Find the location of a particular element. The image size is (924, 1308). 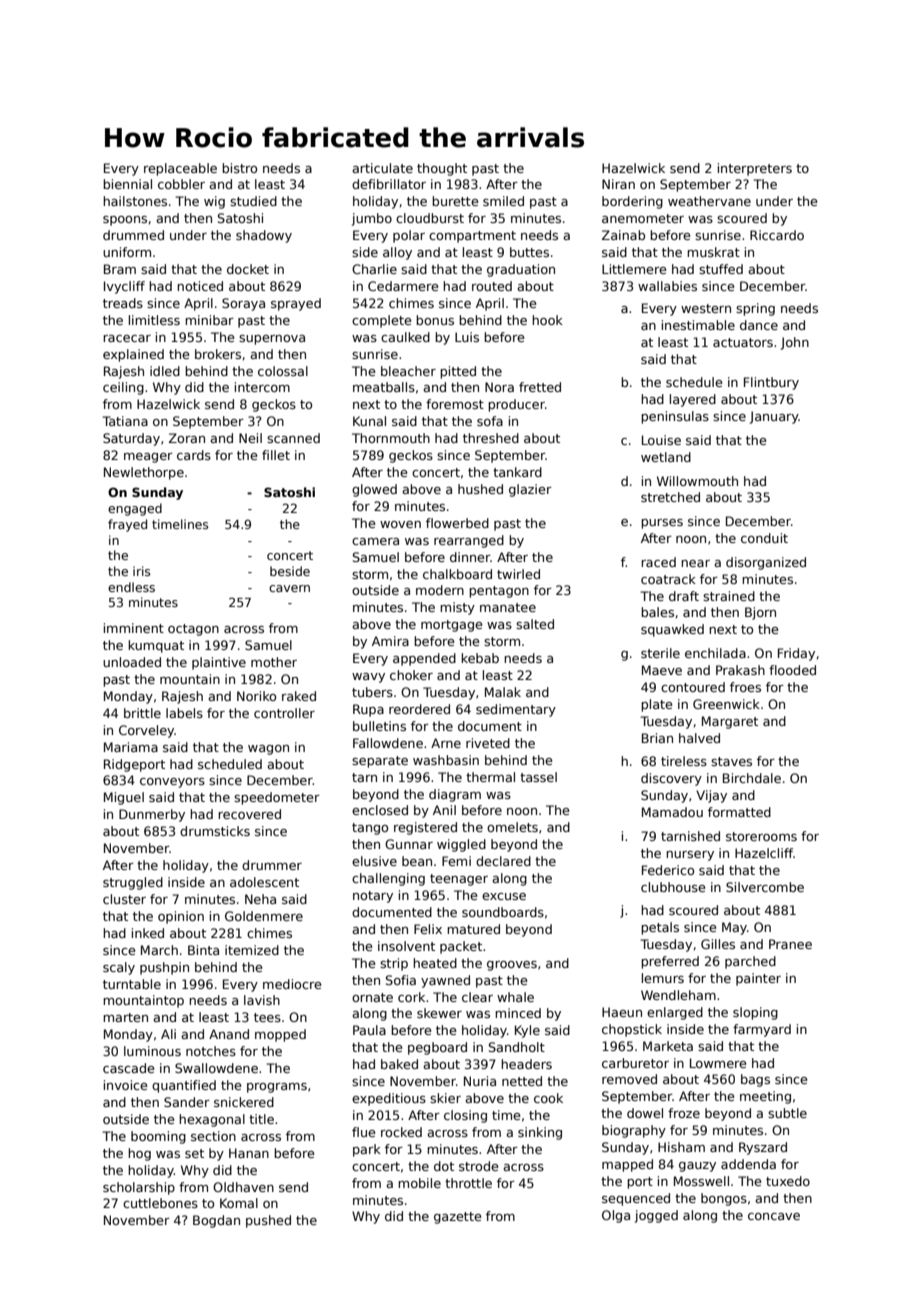

Friday is located at coordinates (796, 654).
